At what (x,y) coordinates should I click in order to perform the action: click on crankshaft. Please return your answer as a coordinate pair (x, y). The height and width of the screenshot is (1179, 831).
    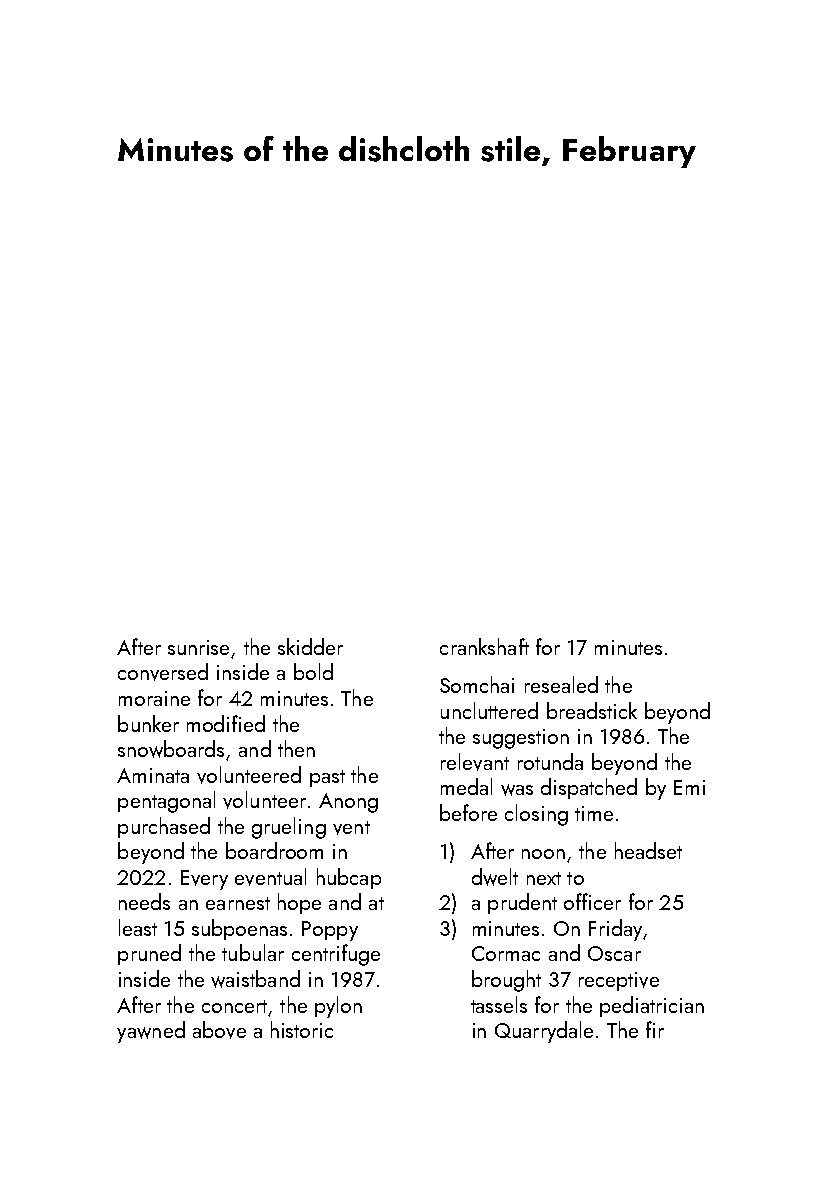
    Looking at the image, I should click on (484, 646).
